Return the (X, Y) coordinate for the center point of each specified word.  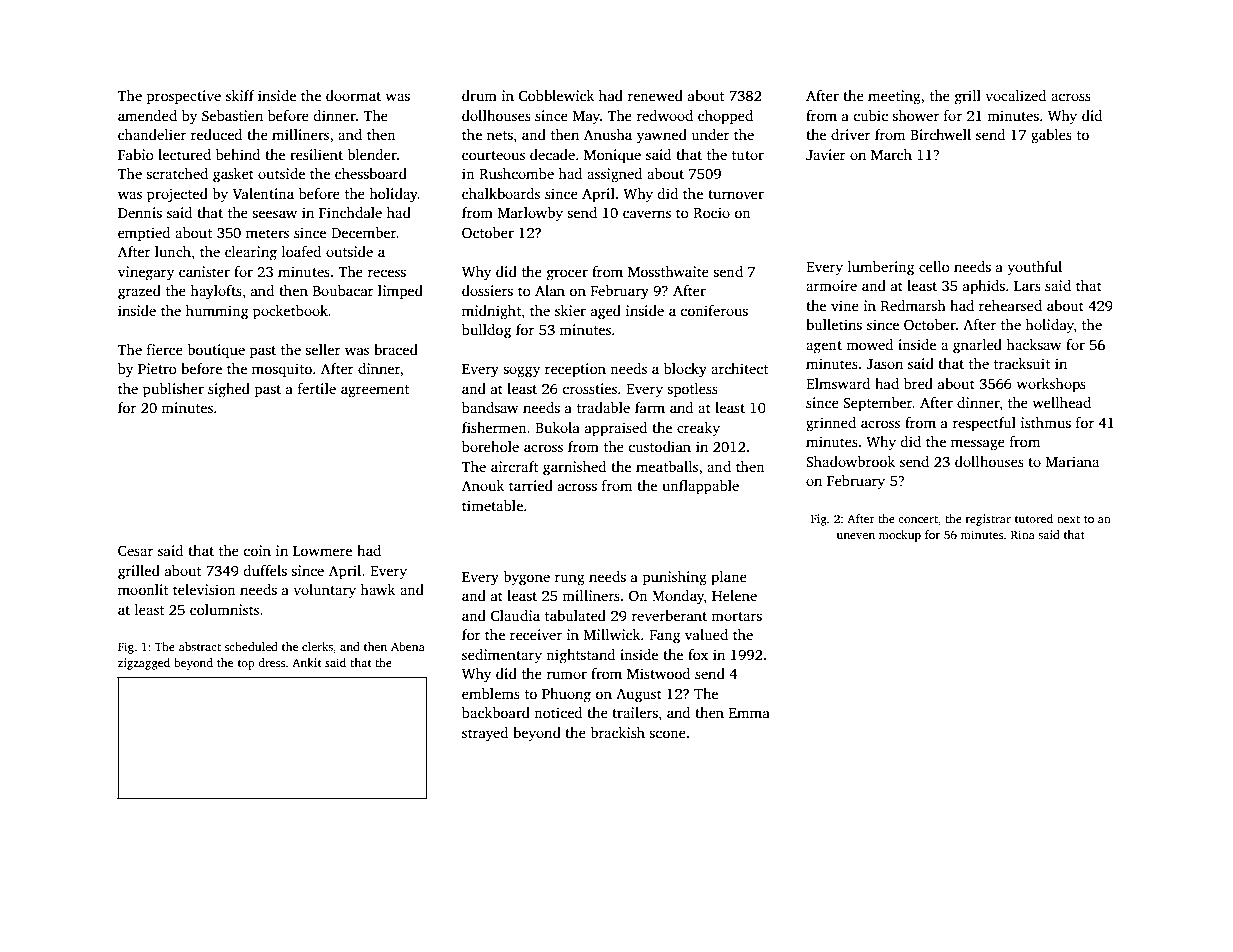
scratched (177, 173)
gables (1051, 136)
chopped (725, 117)
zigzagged (144, 664)
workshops (1051, 385)
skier (570, 310)
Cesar (135, 550)
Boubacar (343, 290)
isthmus (1046, 422)
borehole (490, 446)
